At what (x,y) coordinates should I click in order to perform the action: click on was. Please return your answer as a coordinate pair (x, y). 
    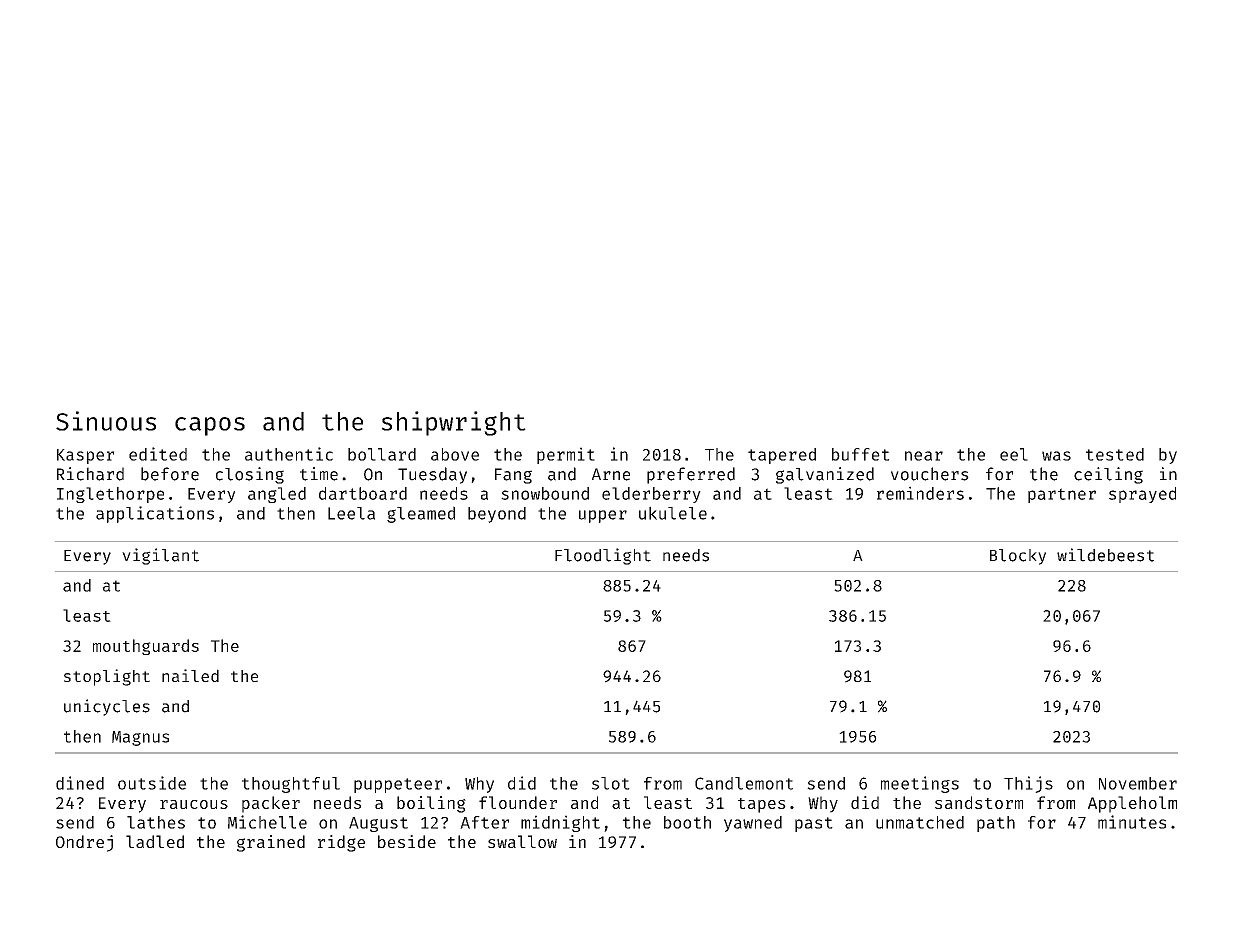
    Looking at the image, I should click on (1056, 456).
